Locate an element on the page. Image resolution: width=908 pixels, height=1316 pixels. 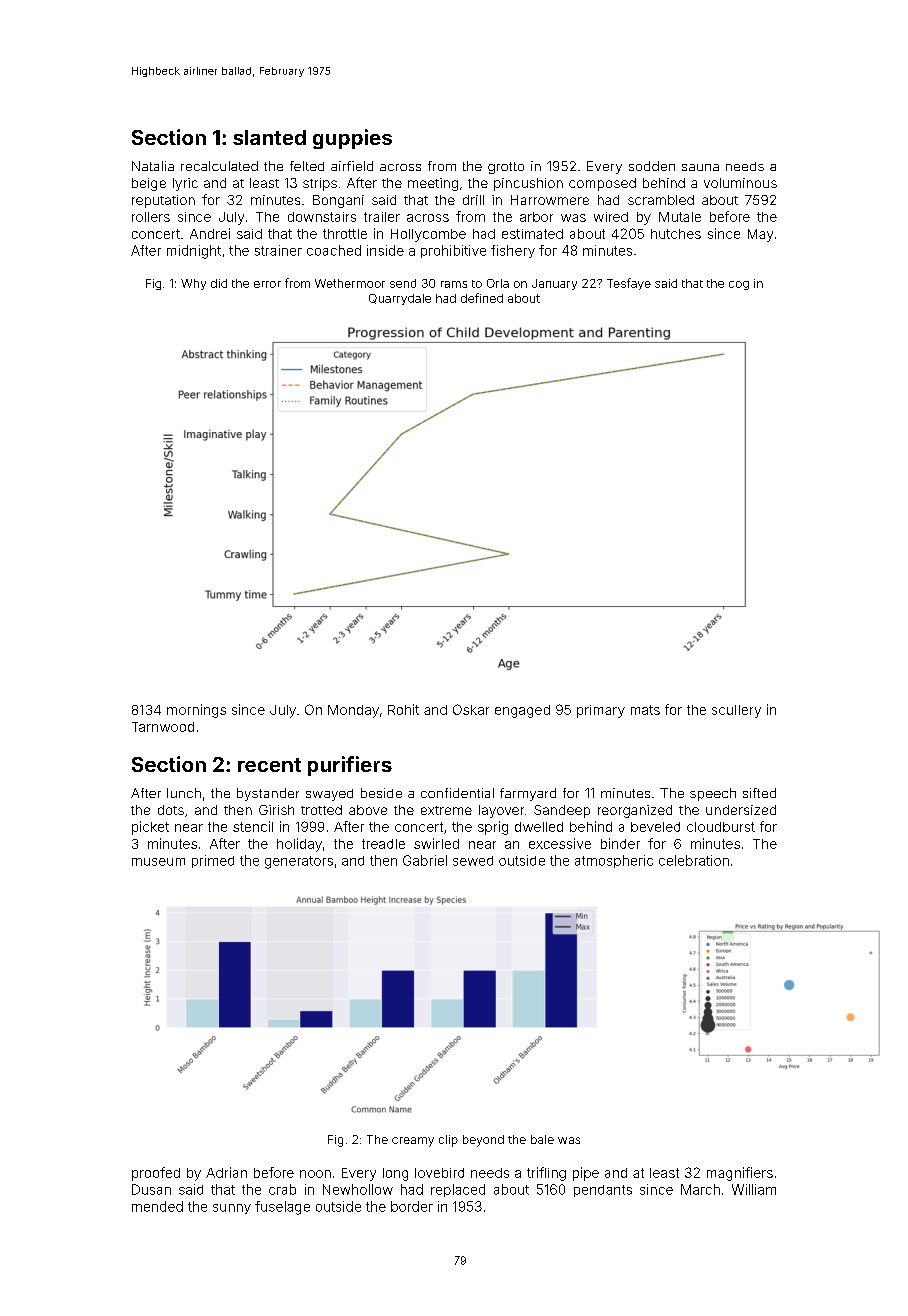
mornings is located at coordinates (196, 711).
